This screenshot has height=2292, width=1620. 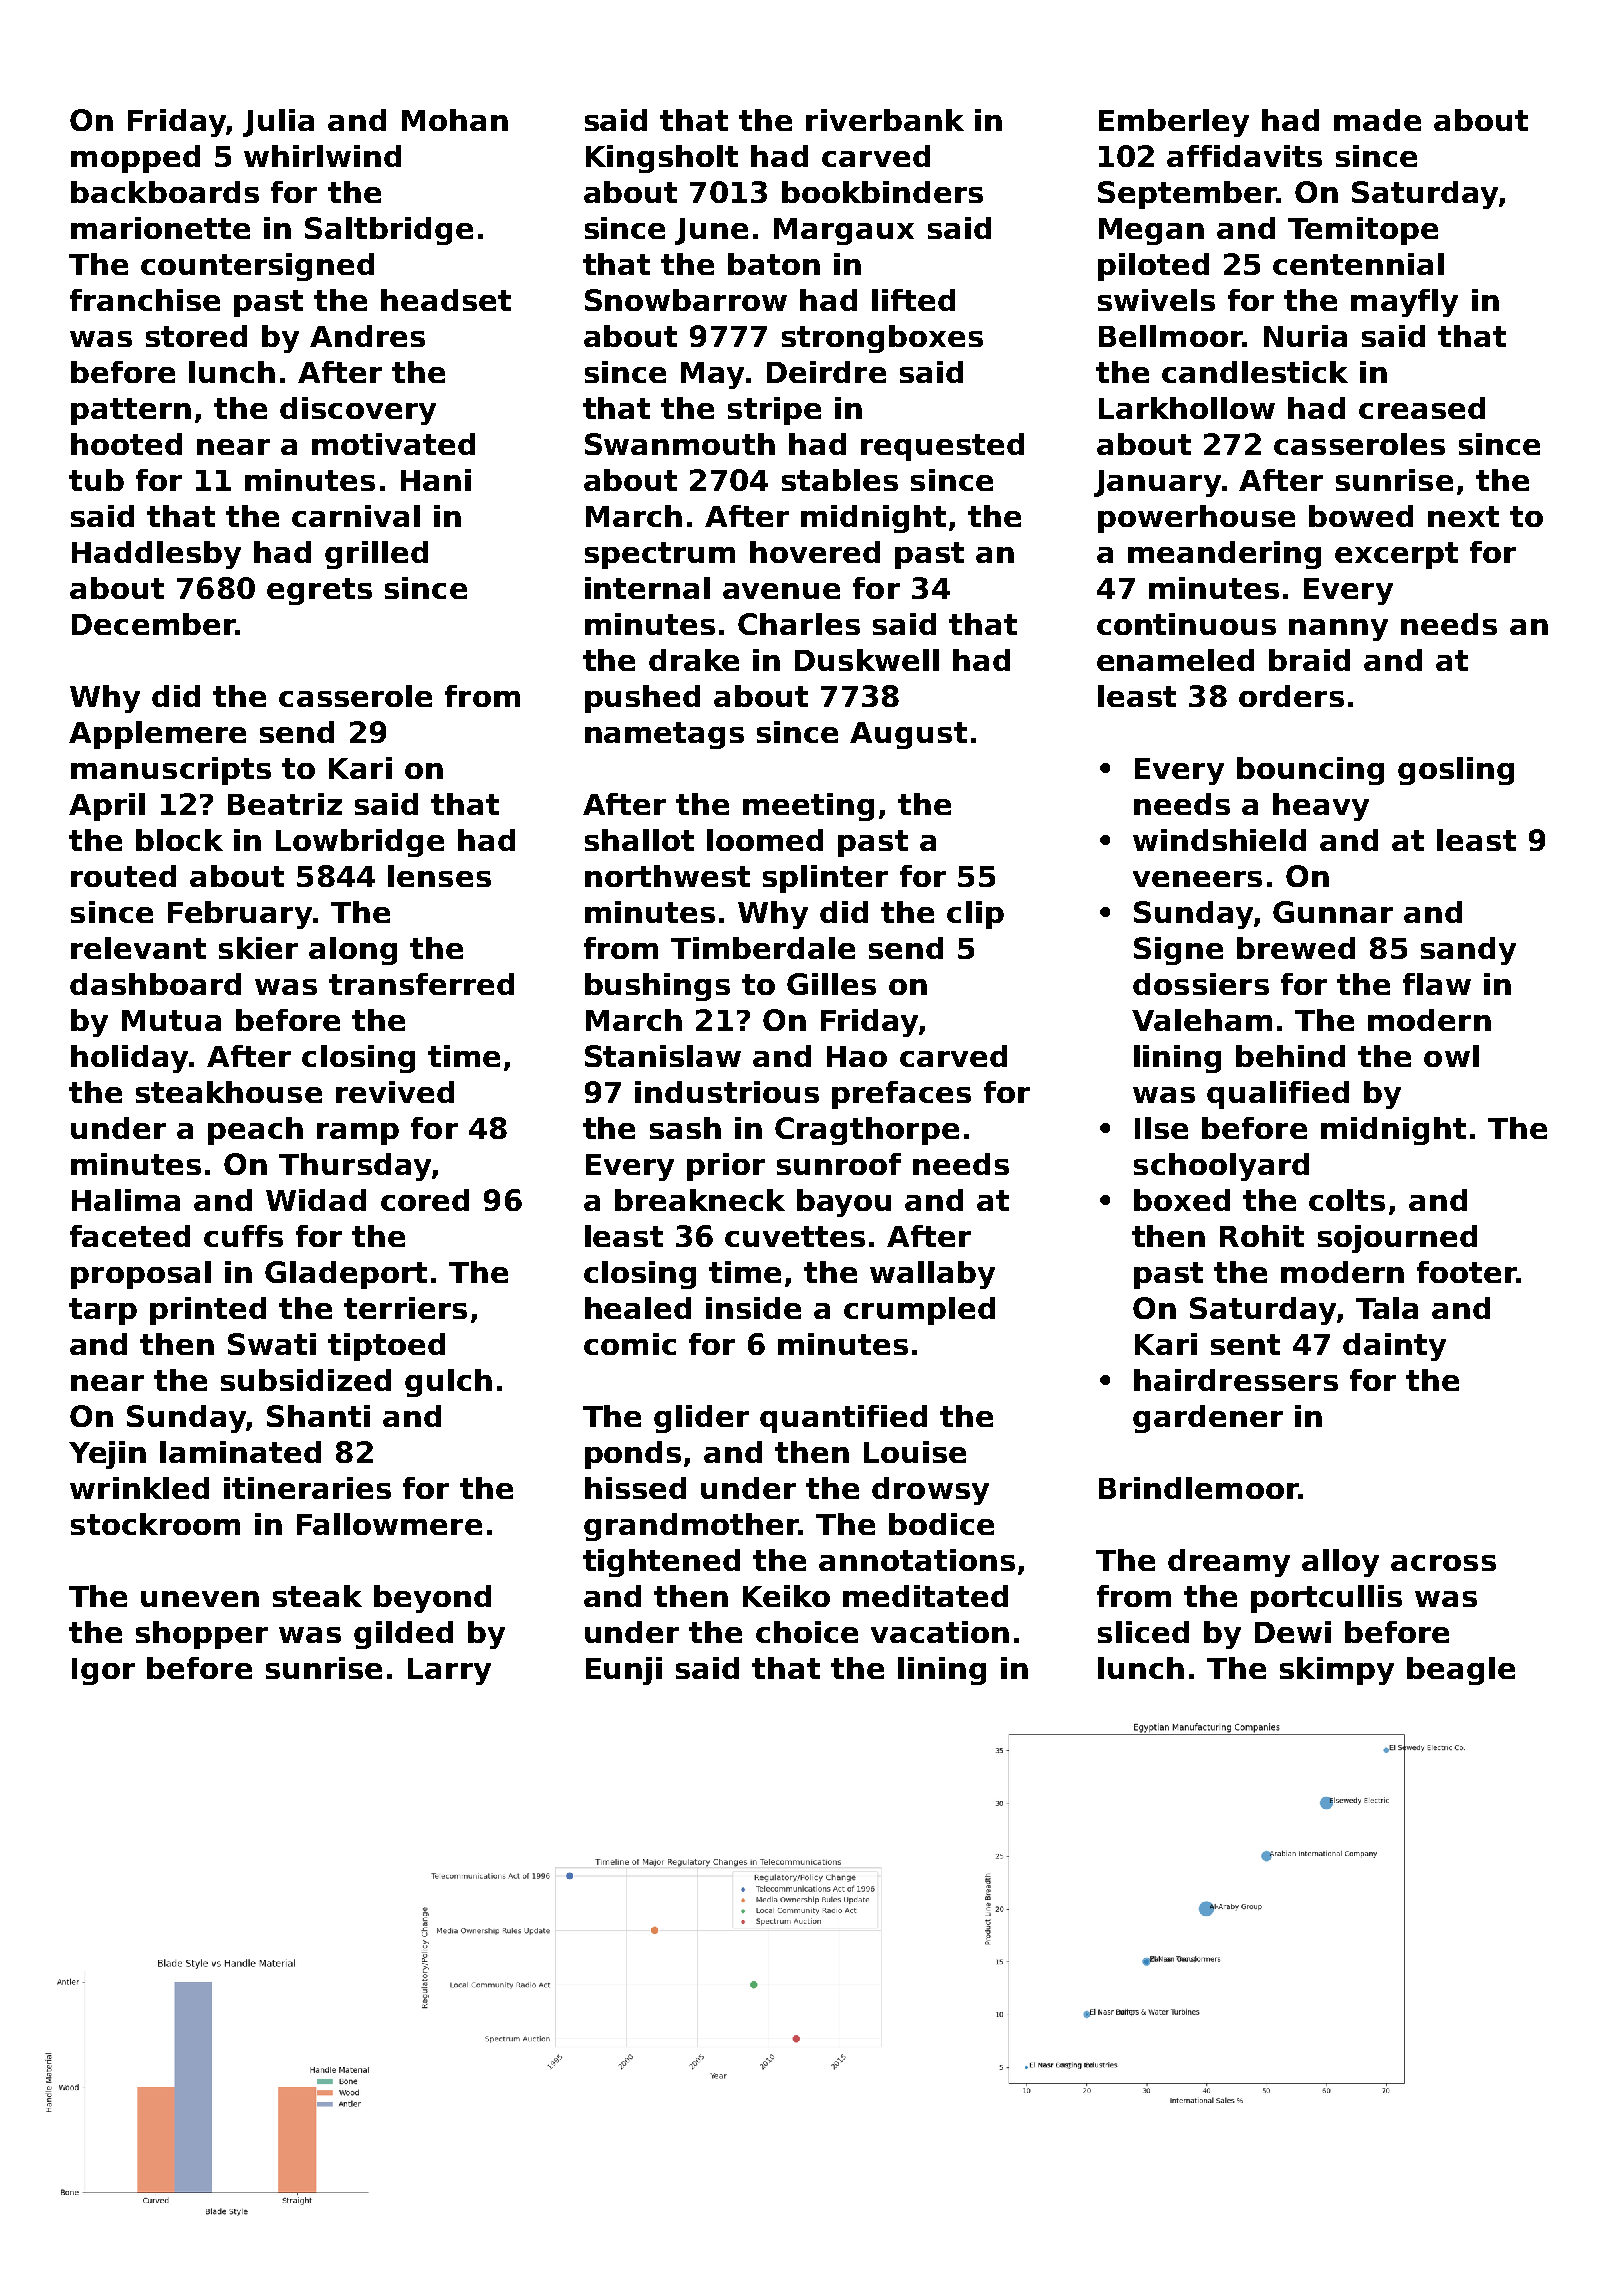 I want to click on portcullis, so click(x=1326, y=1599).
